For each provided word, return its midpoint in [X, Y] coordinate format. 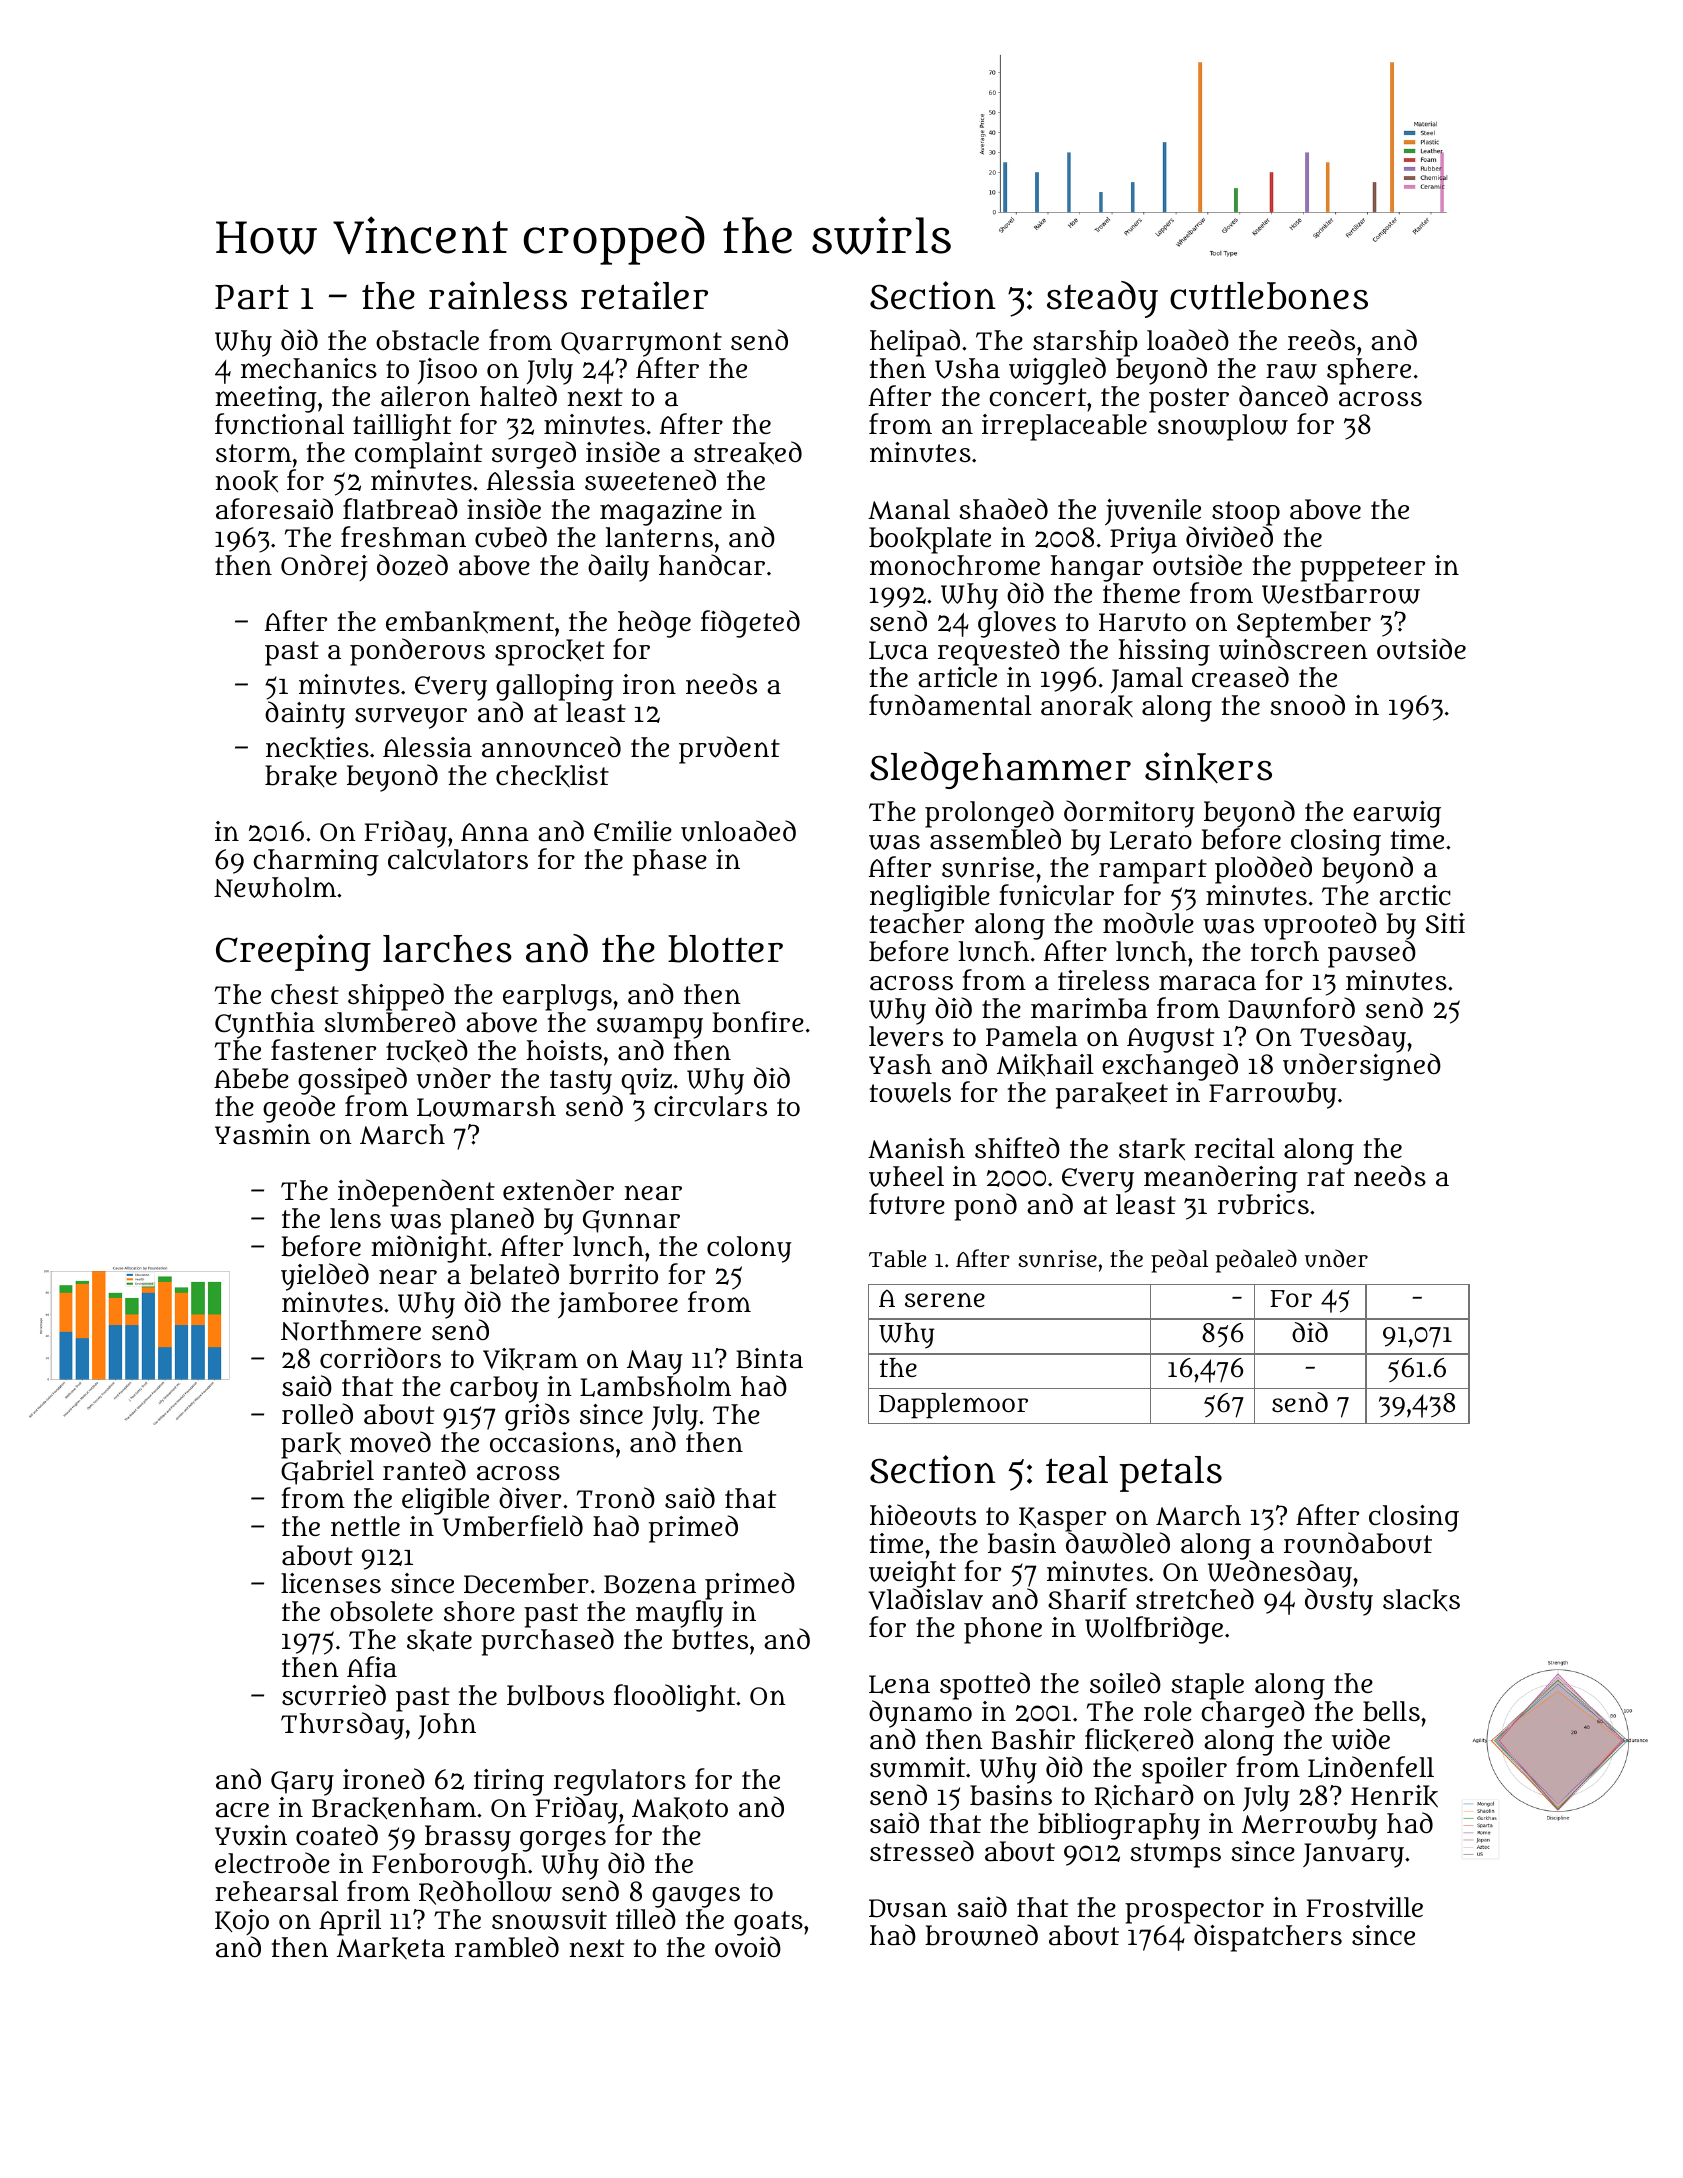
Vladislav [925, 1599]
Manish [916, 1148]
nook [246, 481]
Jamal [1147, 680]
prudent [729, 750]
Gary [302, 1783]
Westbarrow [1341, 593]
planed [492, 1221]
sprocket [550, 652]
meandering [1221, 1179]
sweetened [650, 480]
